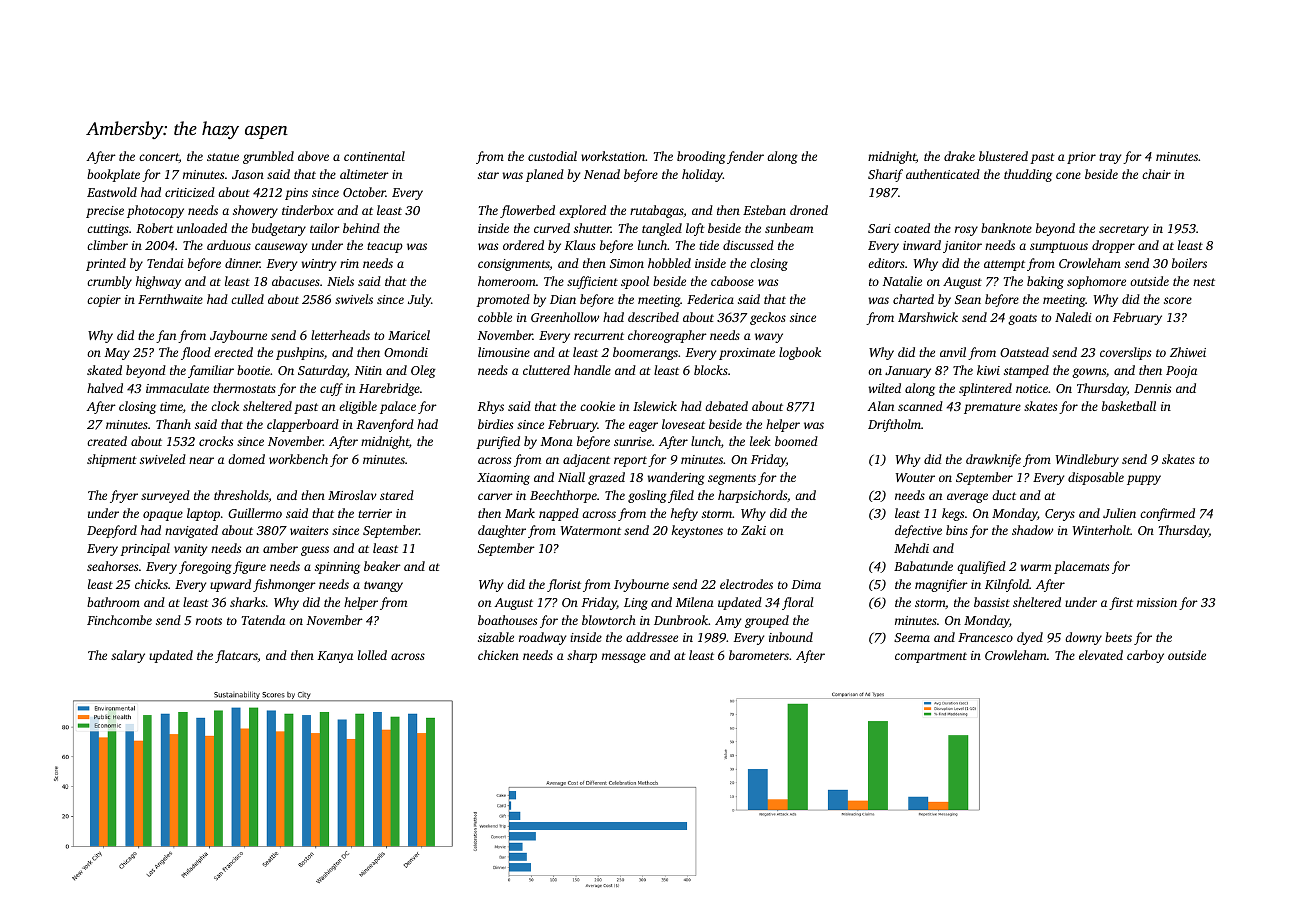 The image size is (1308, 924). Describe the element at coordinates (113, 175) in the screenshot. I see `bookplate` at that location.
